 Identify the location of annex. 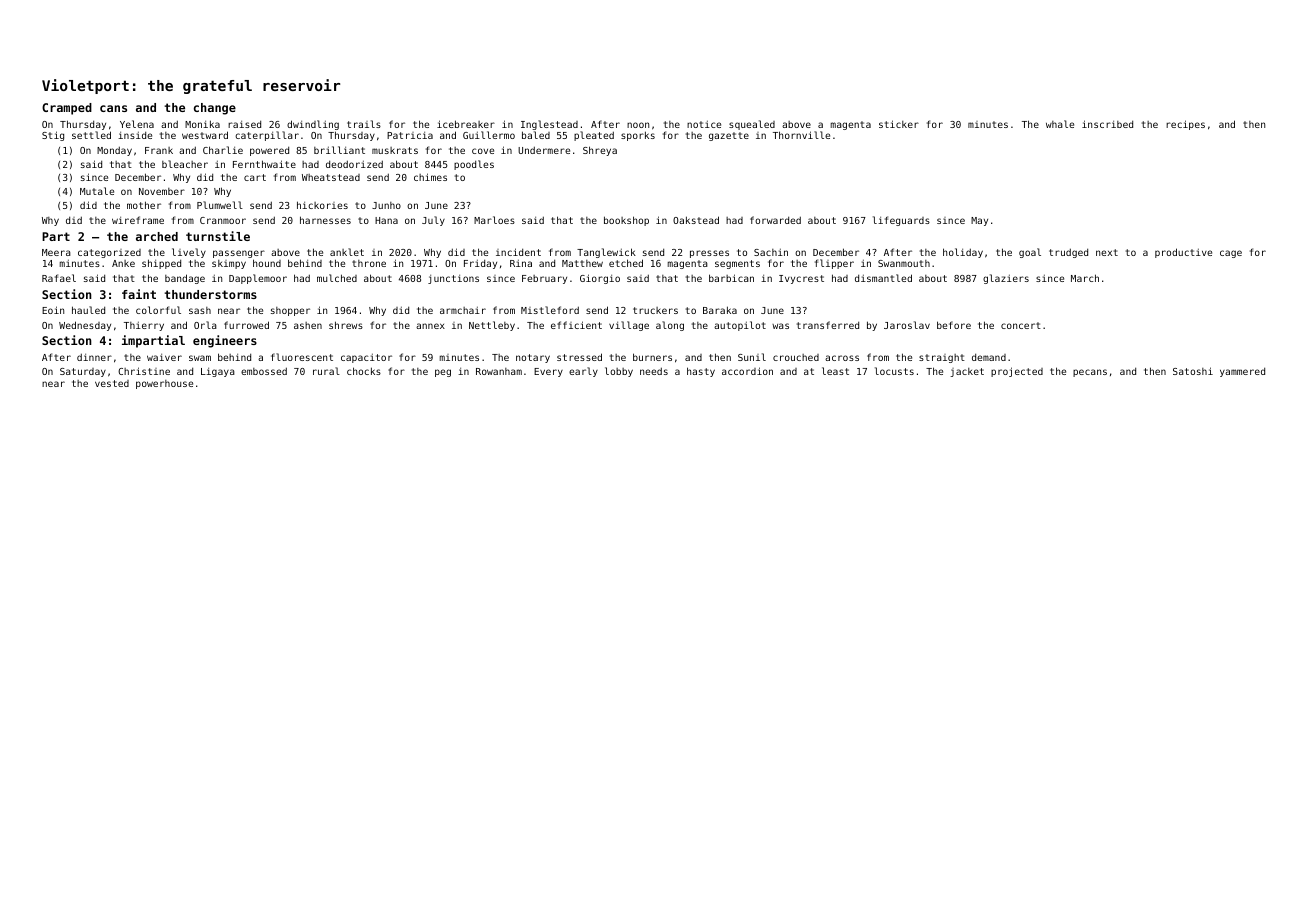
(430, 326).
